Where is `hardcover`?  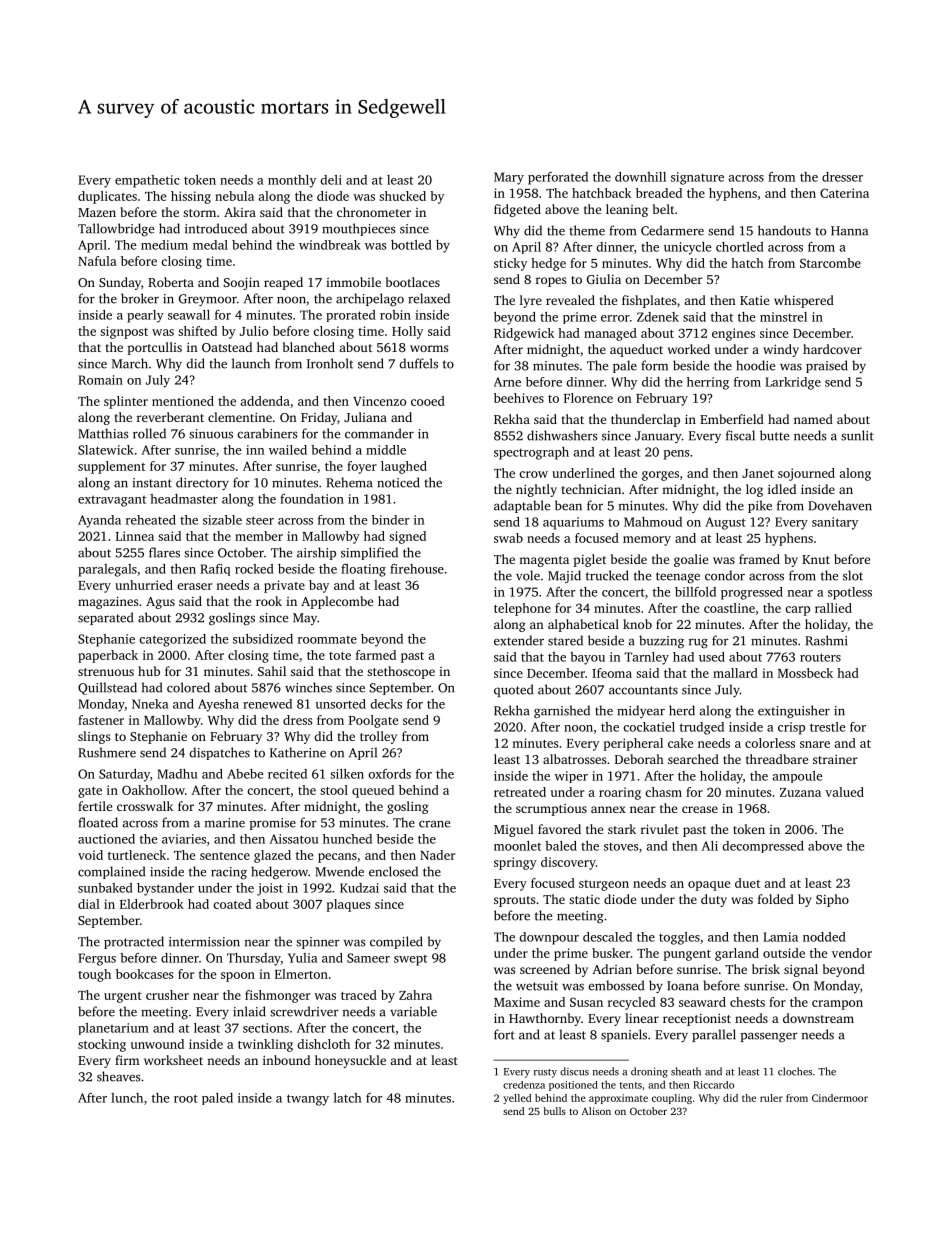 hardcover is located at coordinates (832, 349).
